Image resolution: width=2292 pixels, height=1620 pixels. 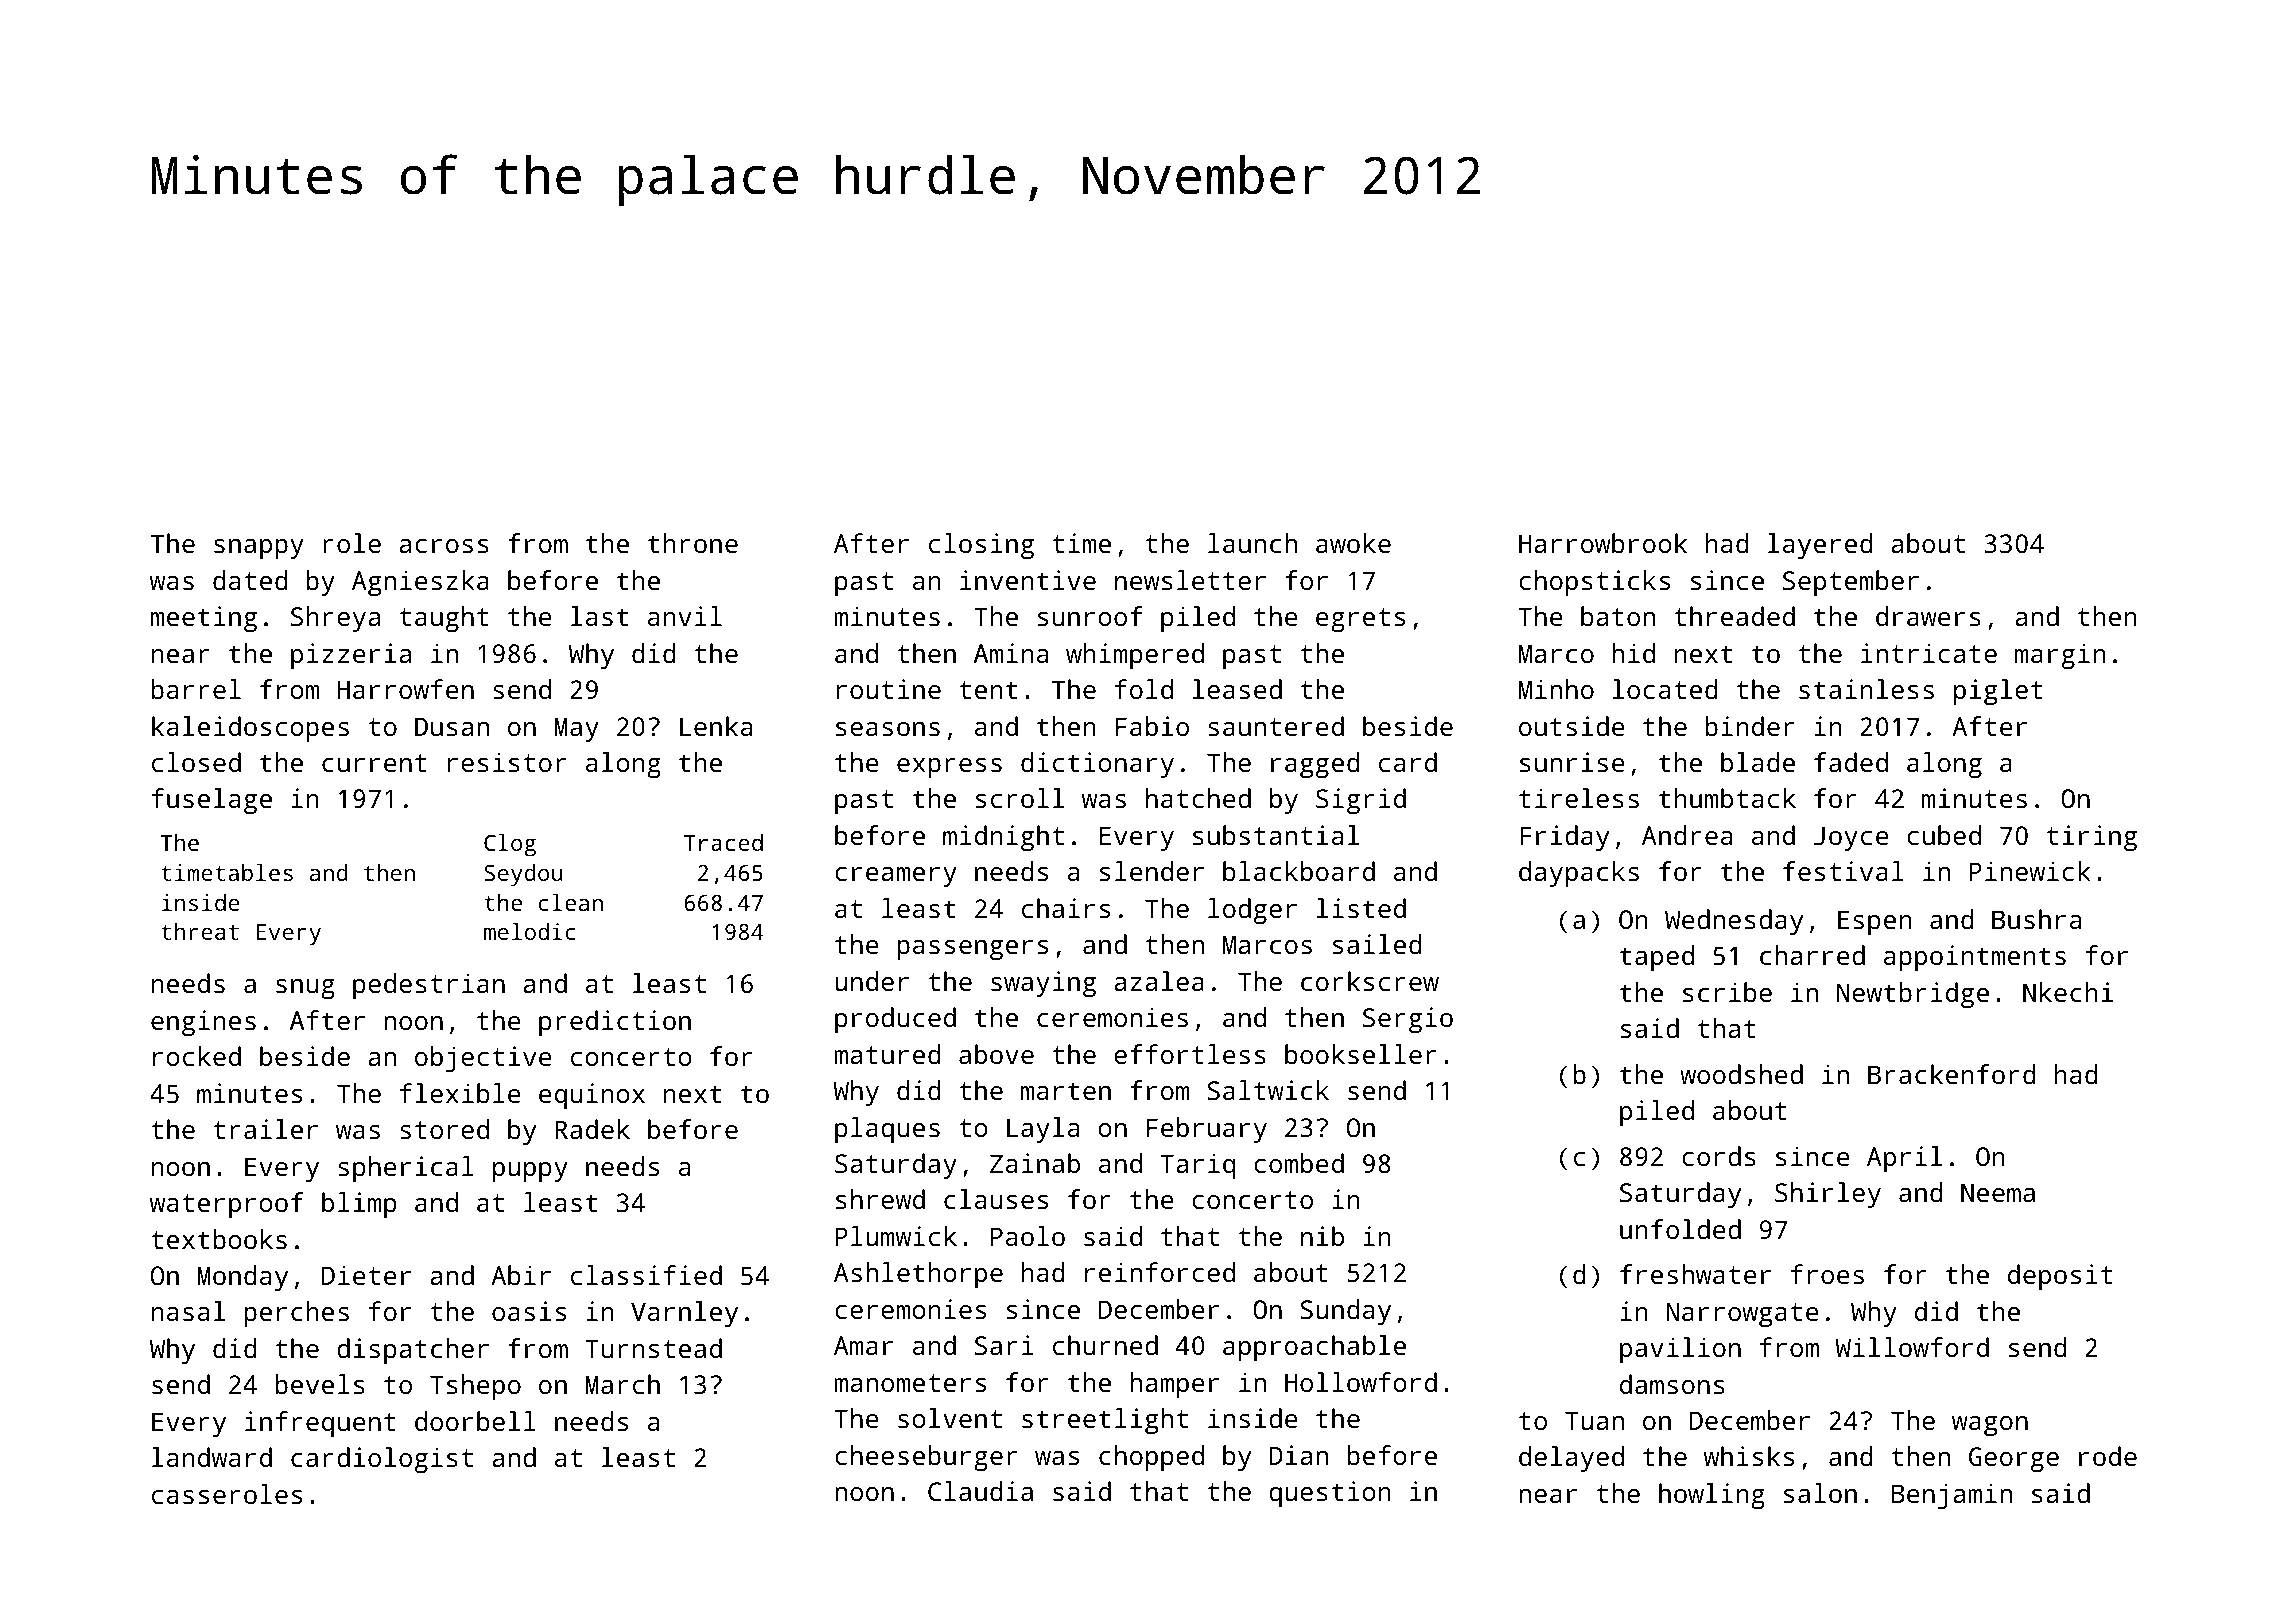 I want to click on Dian, so click(x=1298, y=1455).
